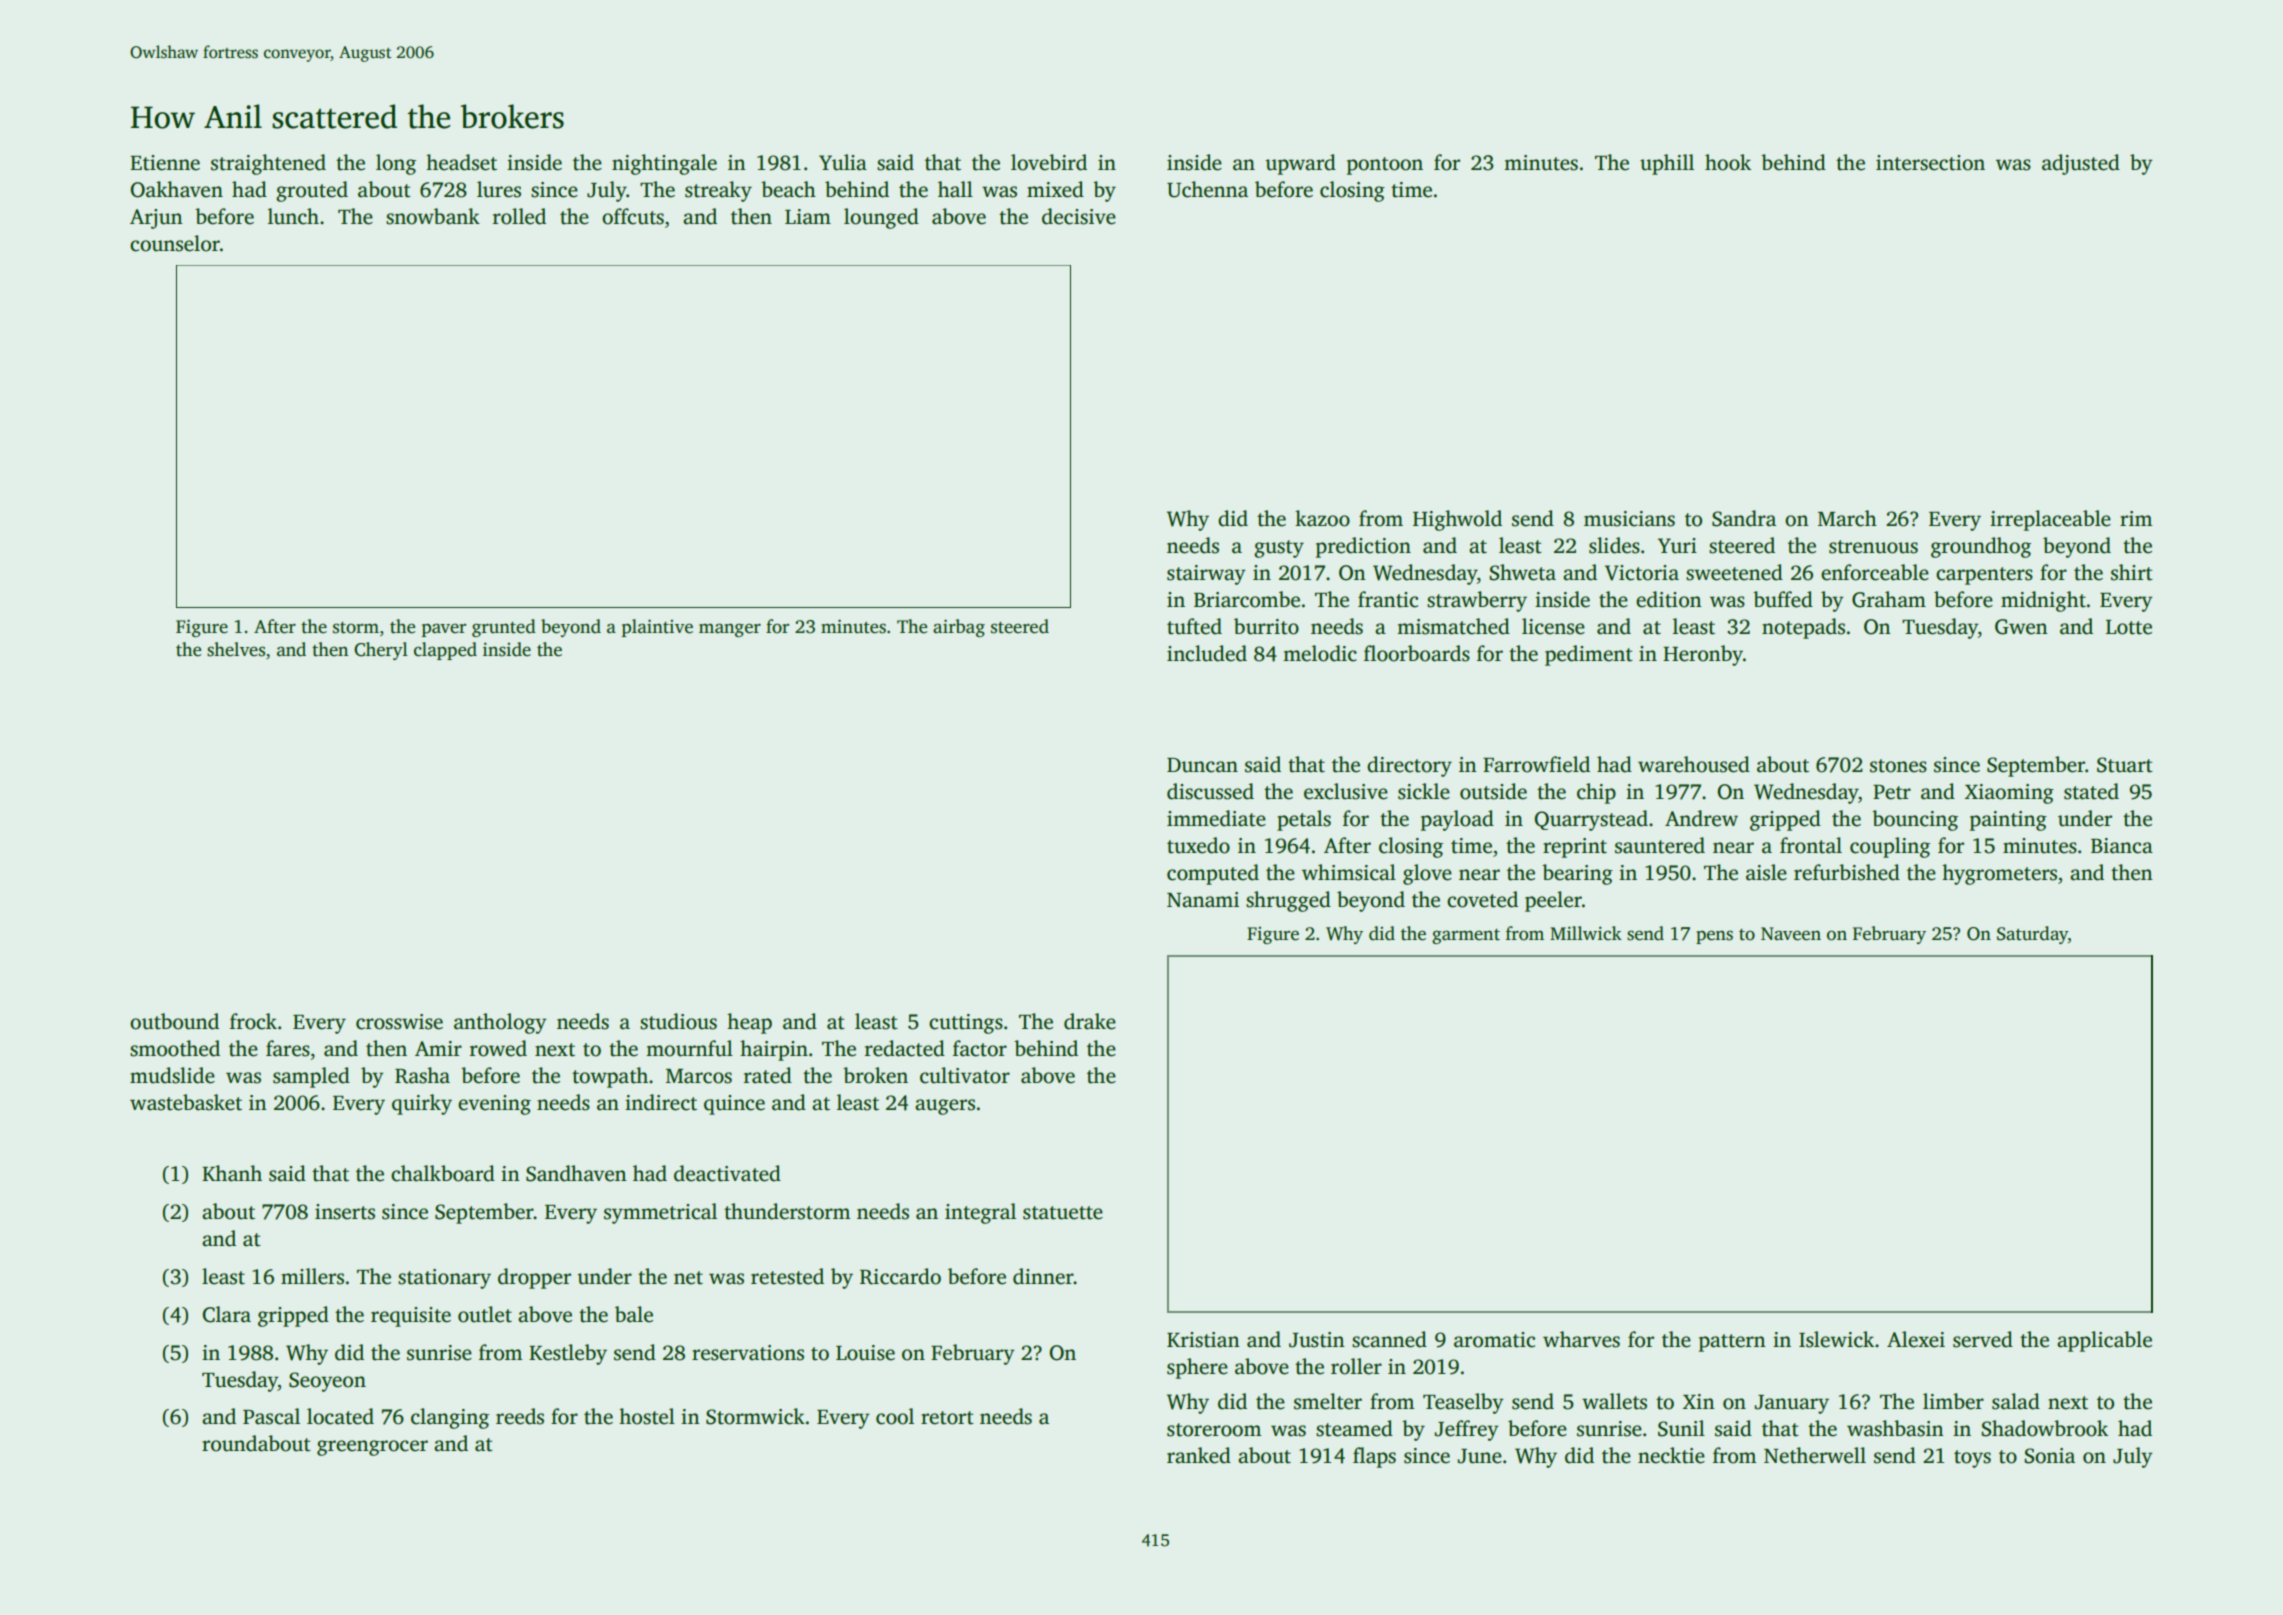 This page has height=1615, width=2283. Describe the element at coordinates (445, 651) in the page. I see `clapped` at that location.
